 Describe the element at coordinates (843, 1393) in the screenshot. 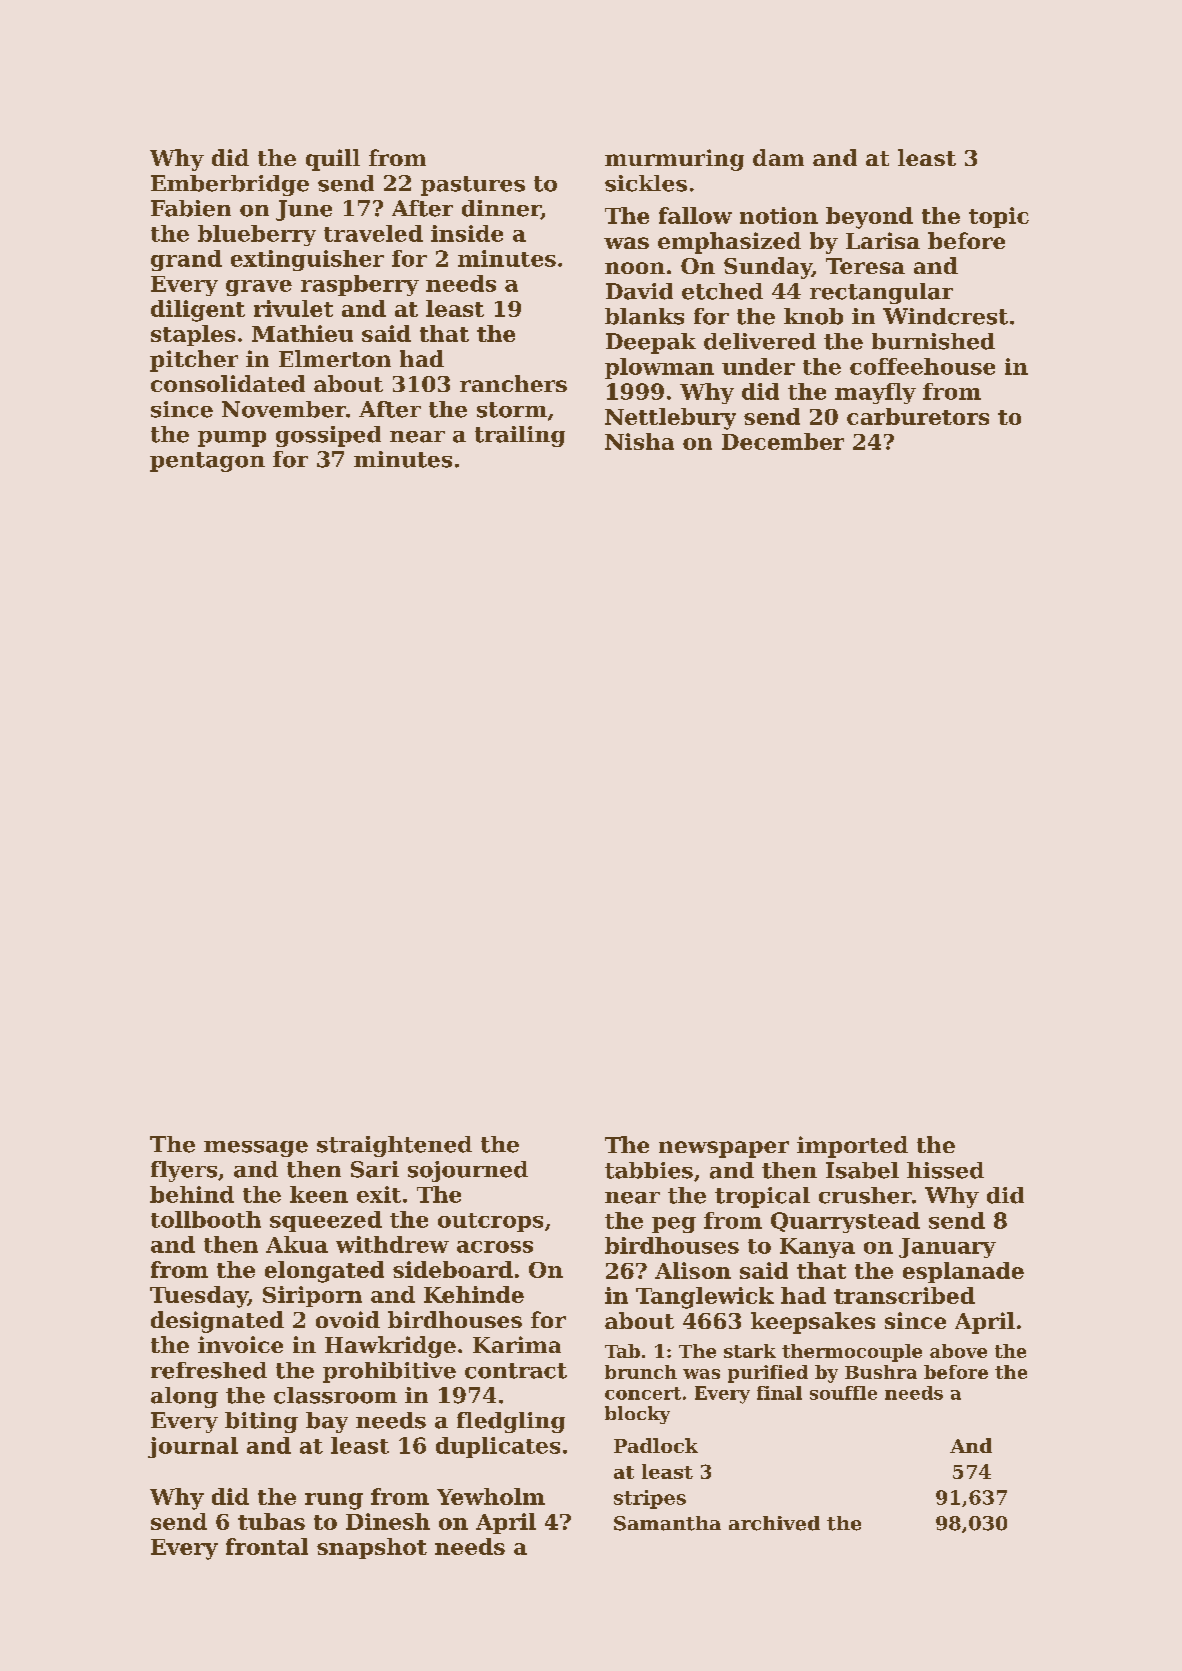

I see `souffle` at that location.
